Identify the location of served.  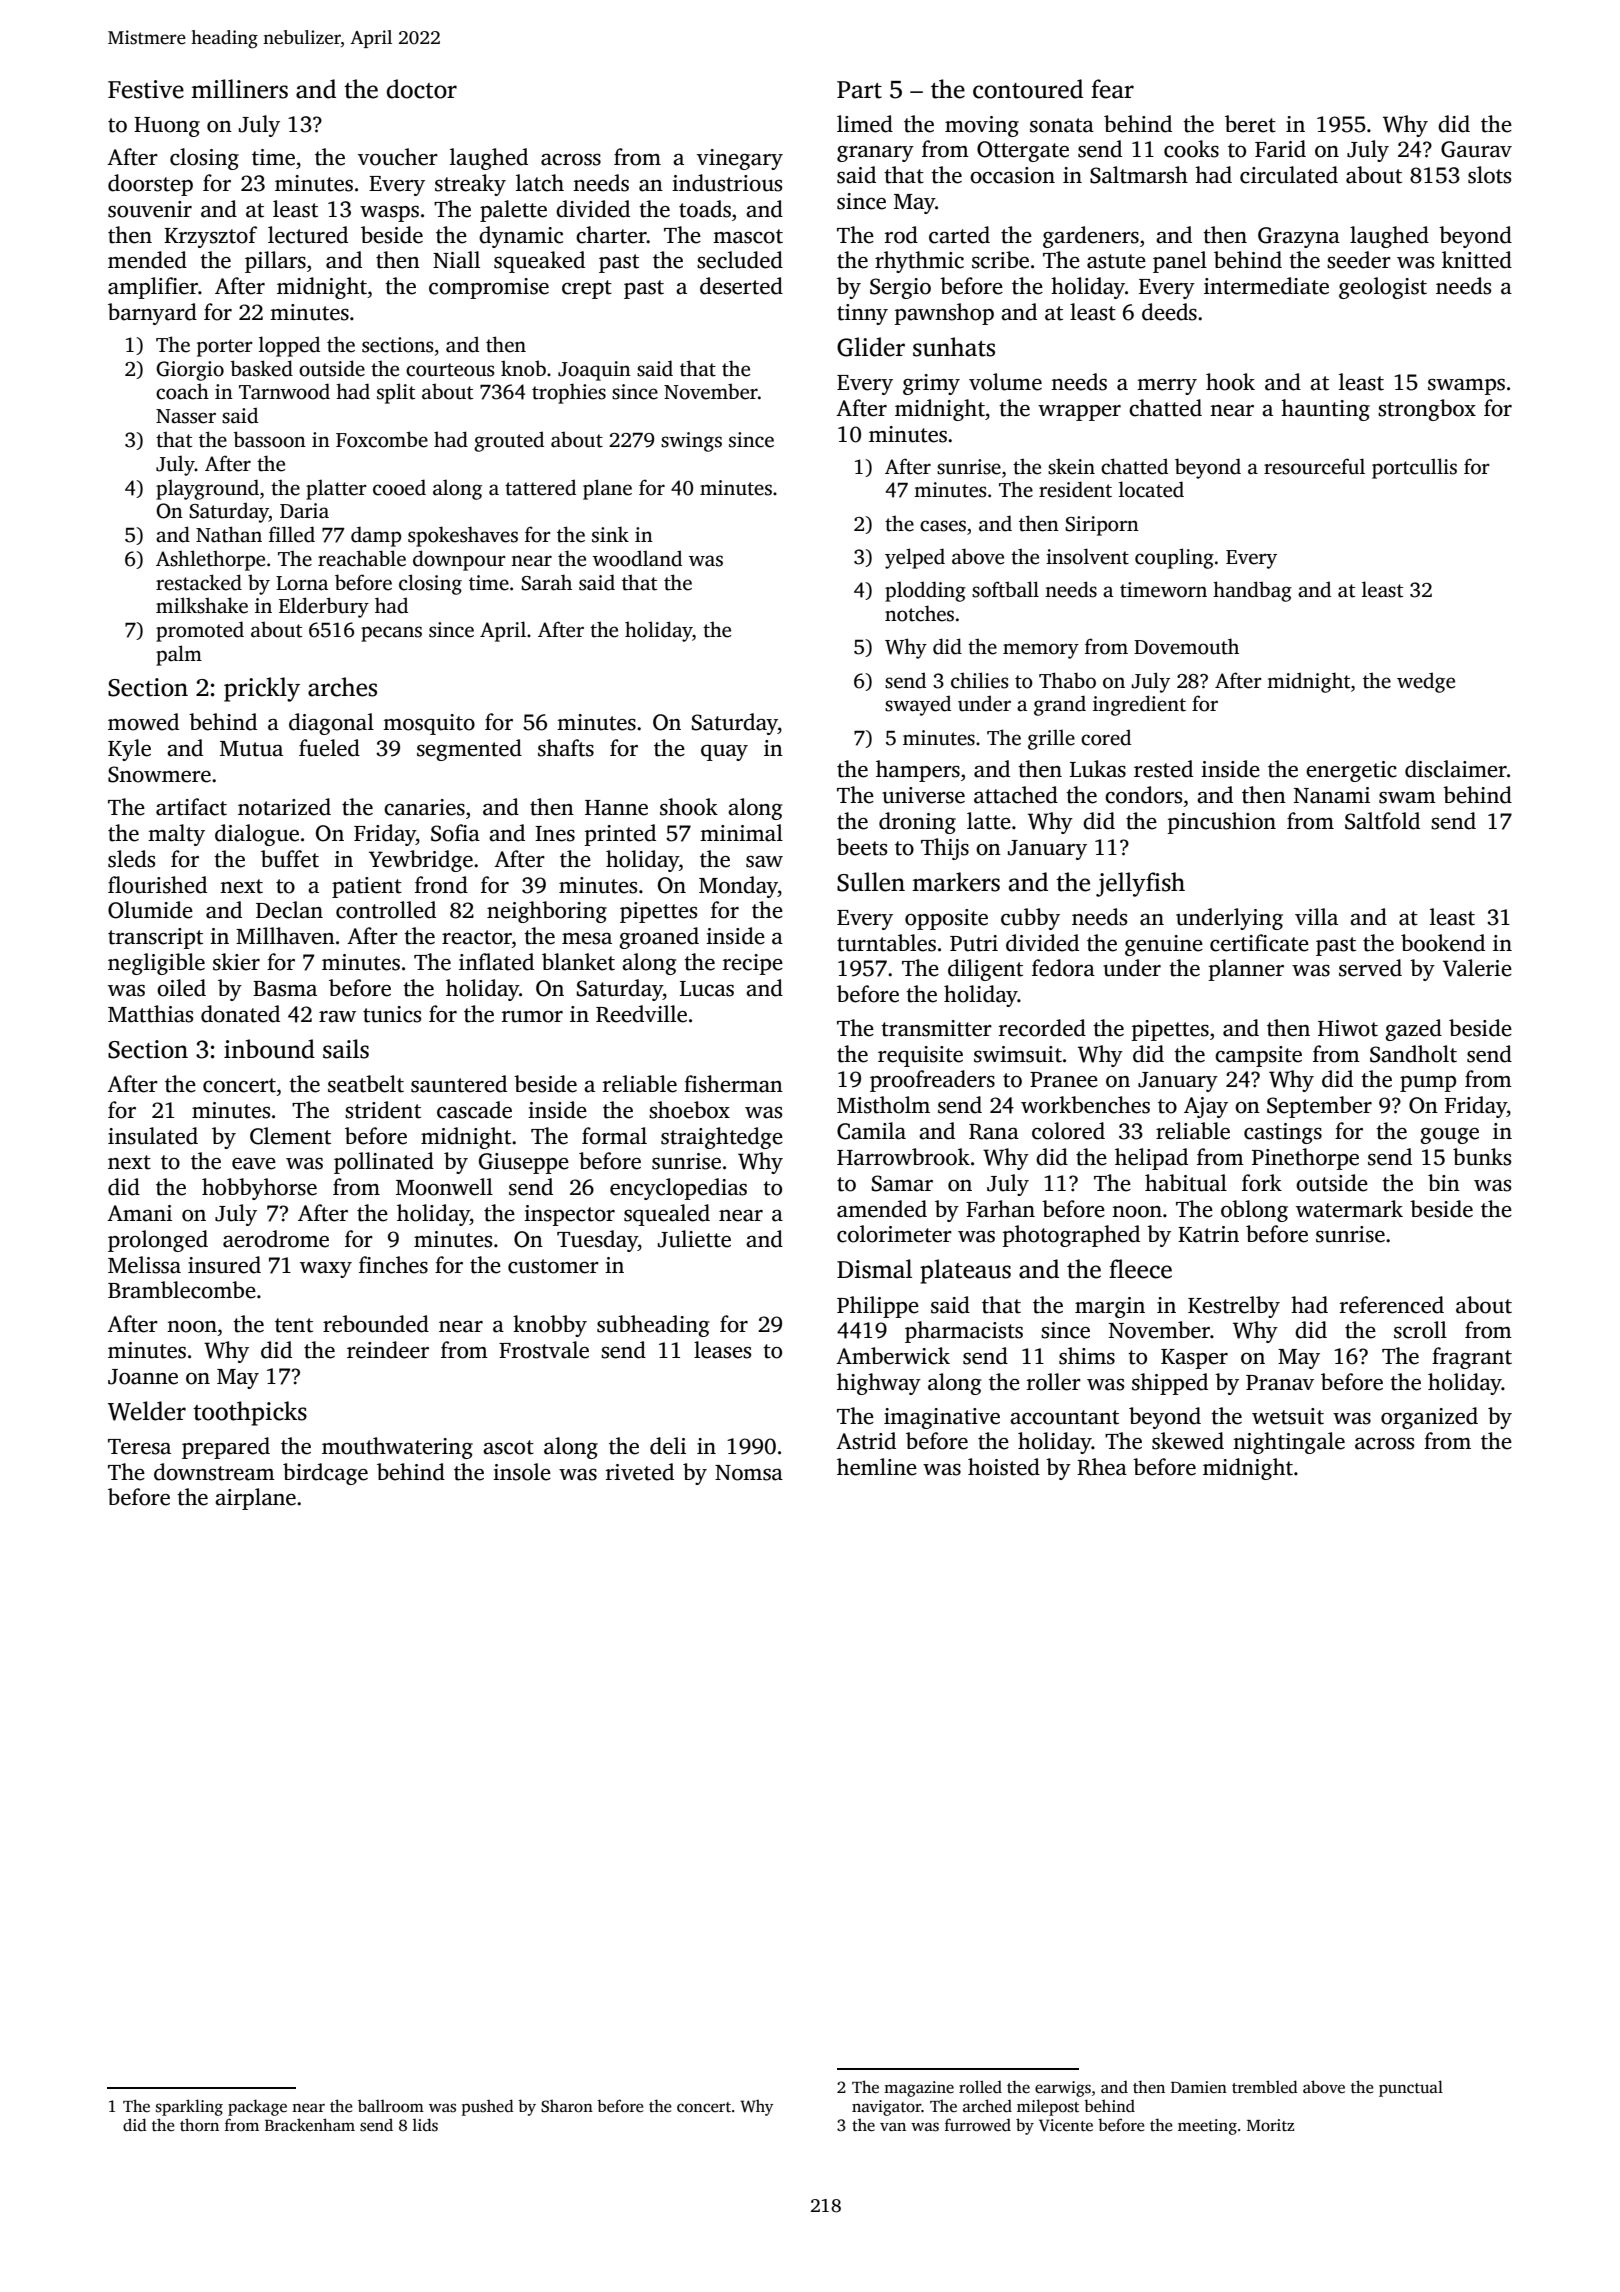
(1370, 968).
